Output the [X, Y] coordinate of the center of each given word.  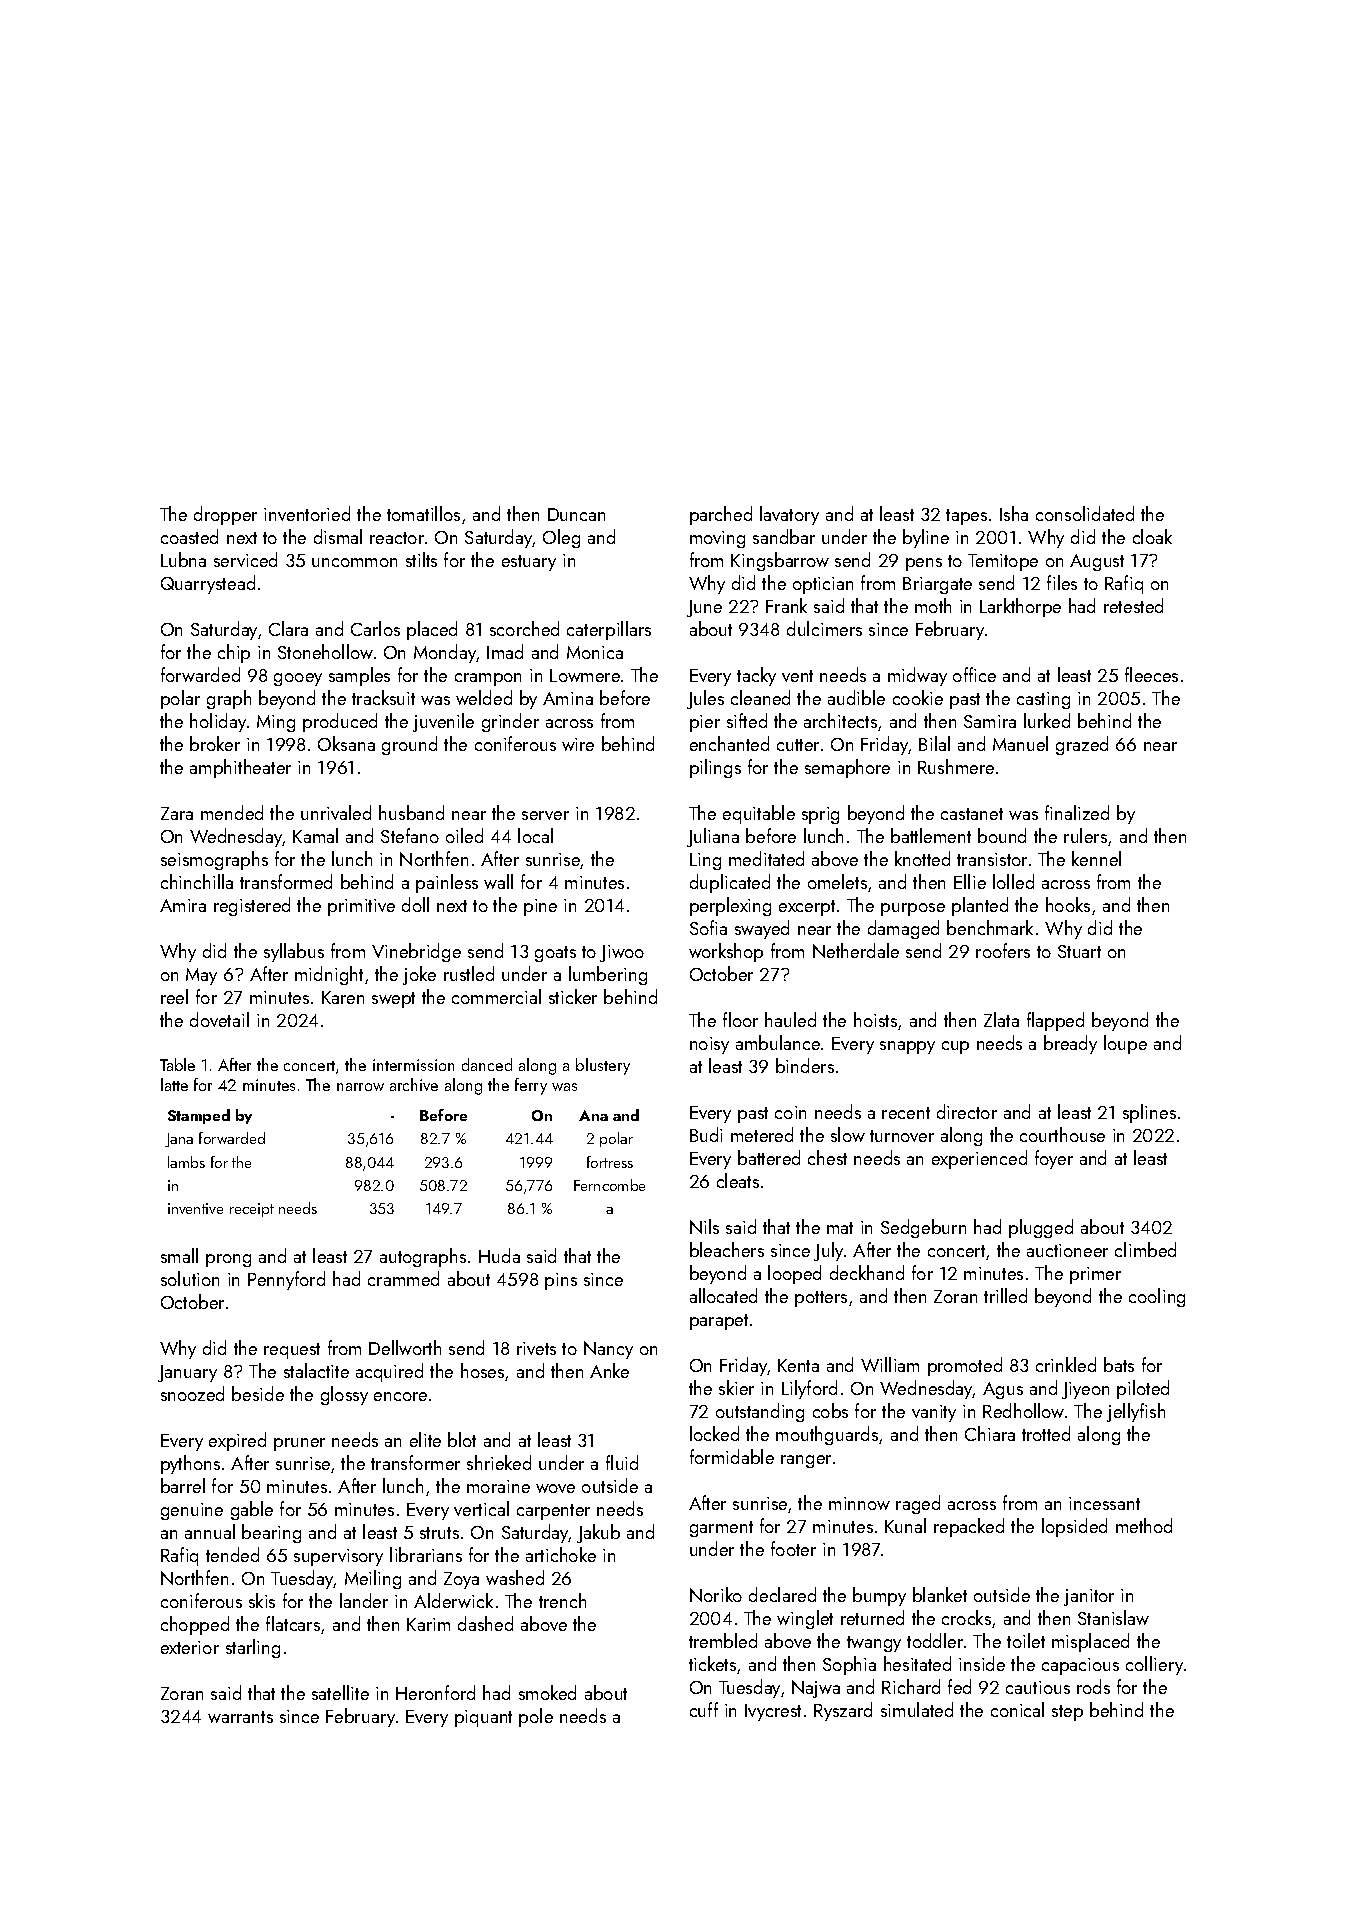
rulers [1085, 835]
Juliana [713, 837]
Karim [428, 1624]
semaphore [847, 768]
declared [782, 1594]
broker [215, 743]
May [201, 976]
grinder [510, 722]
